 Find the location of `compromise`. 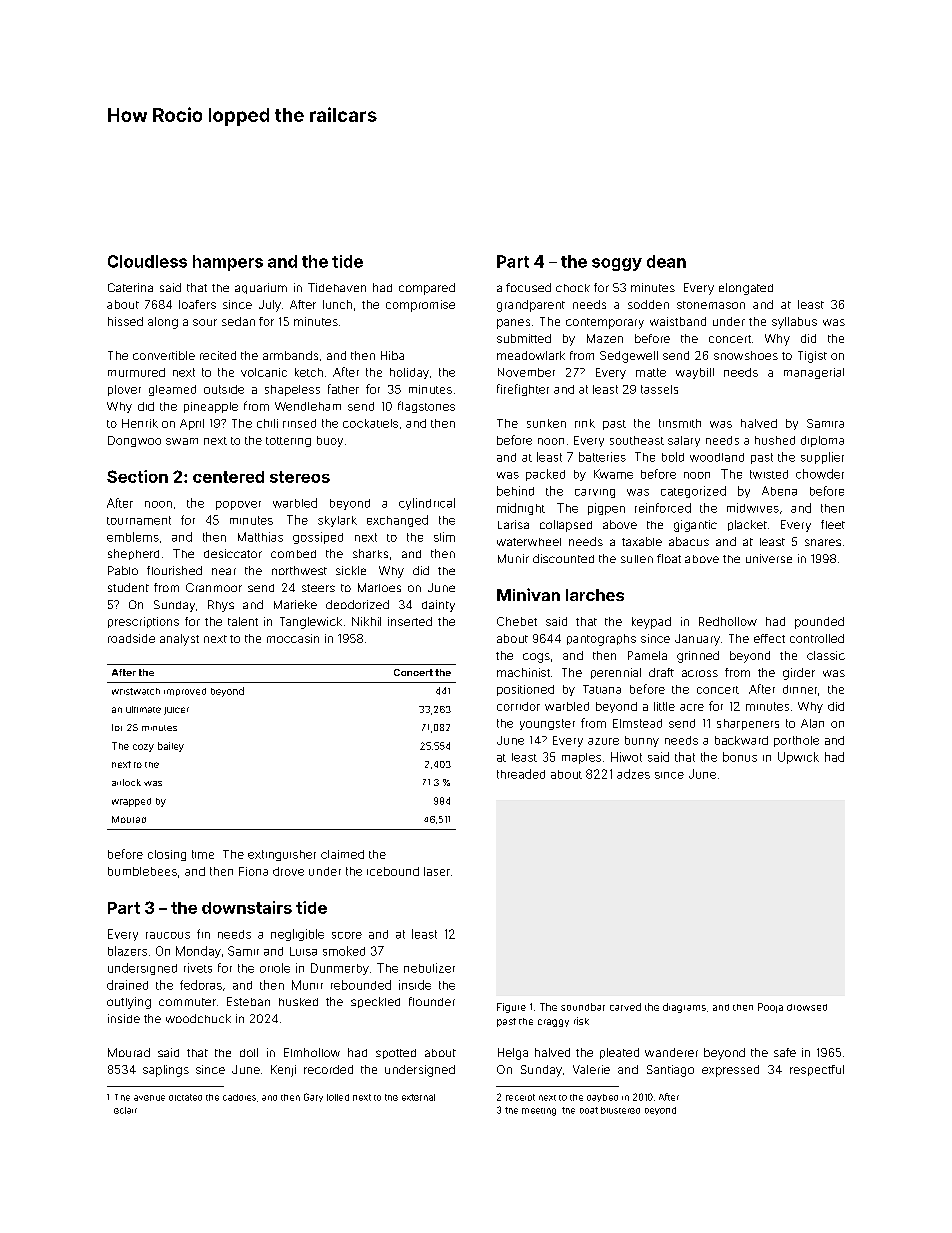

compromise is located at coordinates (420, 306).
